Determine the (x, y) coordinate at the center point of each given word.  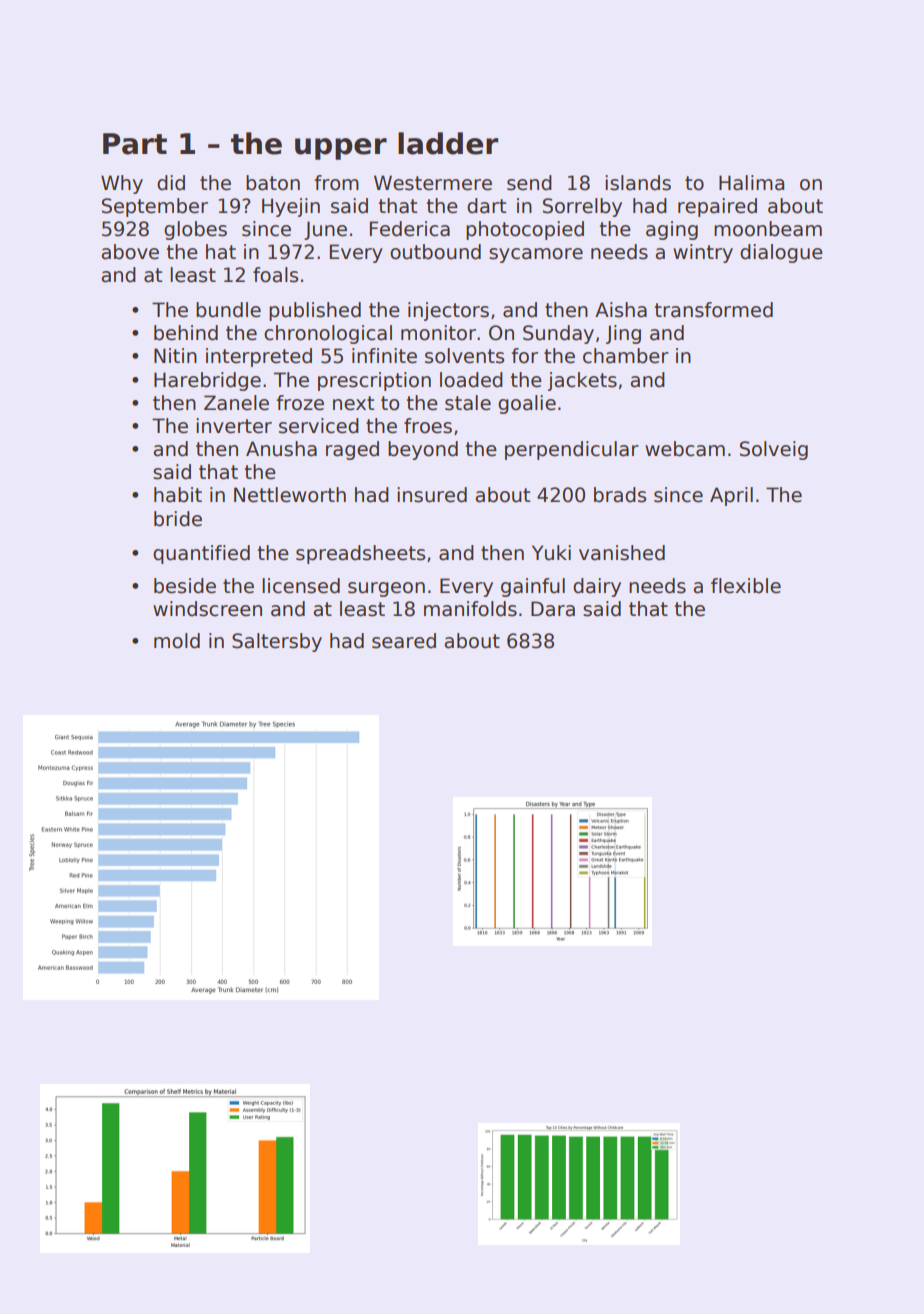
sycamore (536, 255)
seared (404, 641)
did (171, 183)
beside (185, 586)
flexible (746, 586)
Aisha (621, 310)
